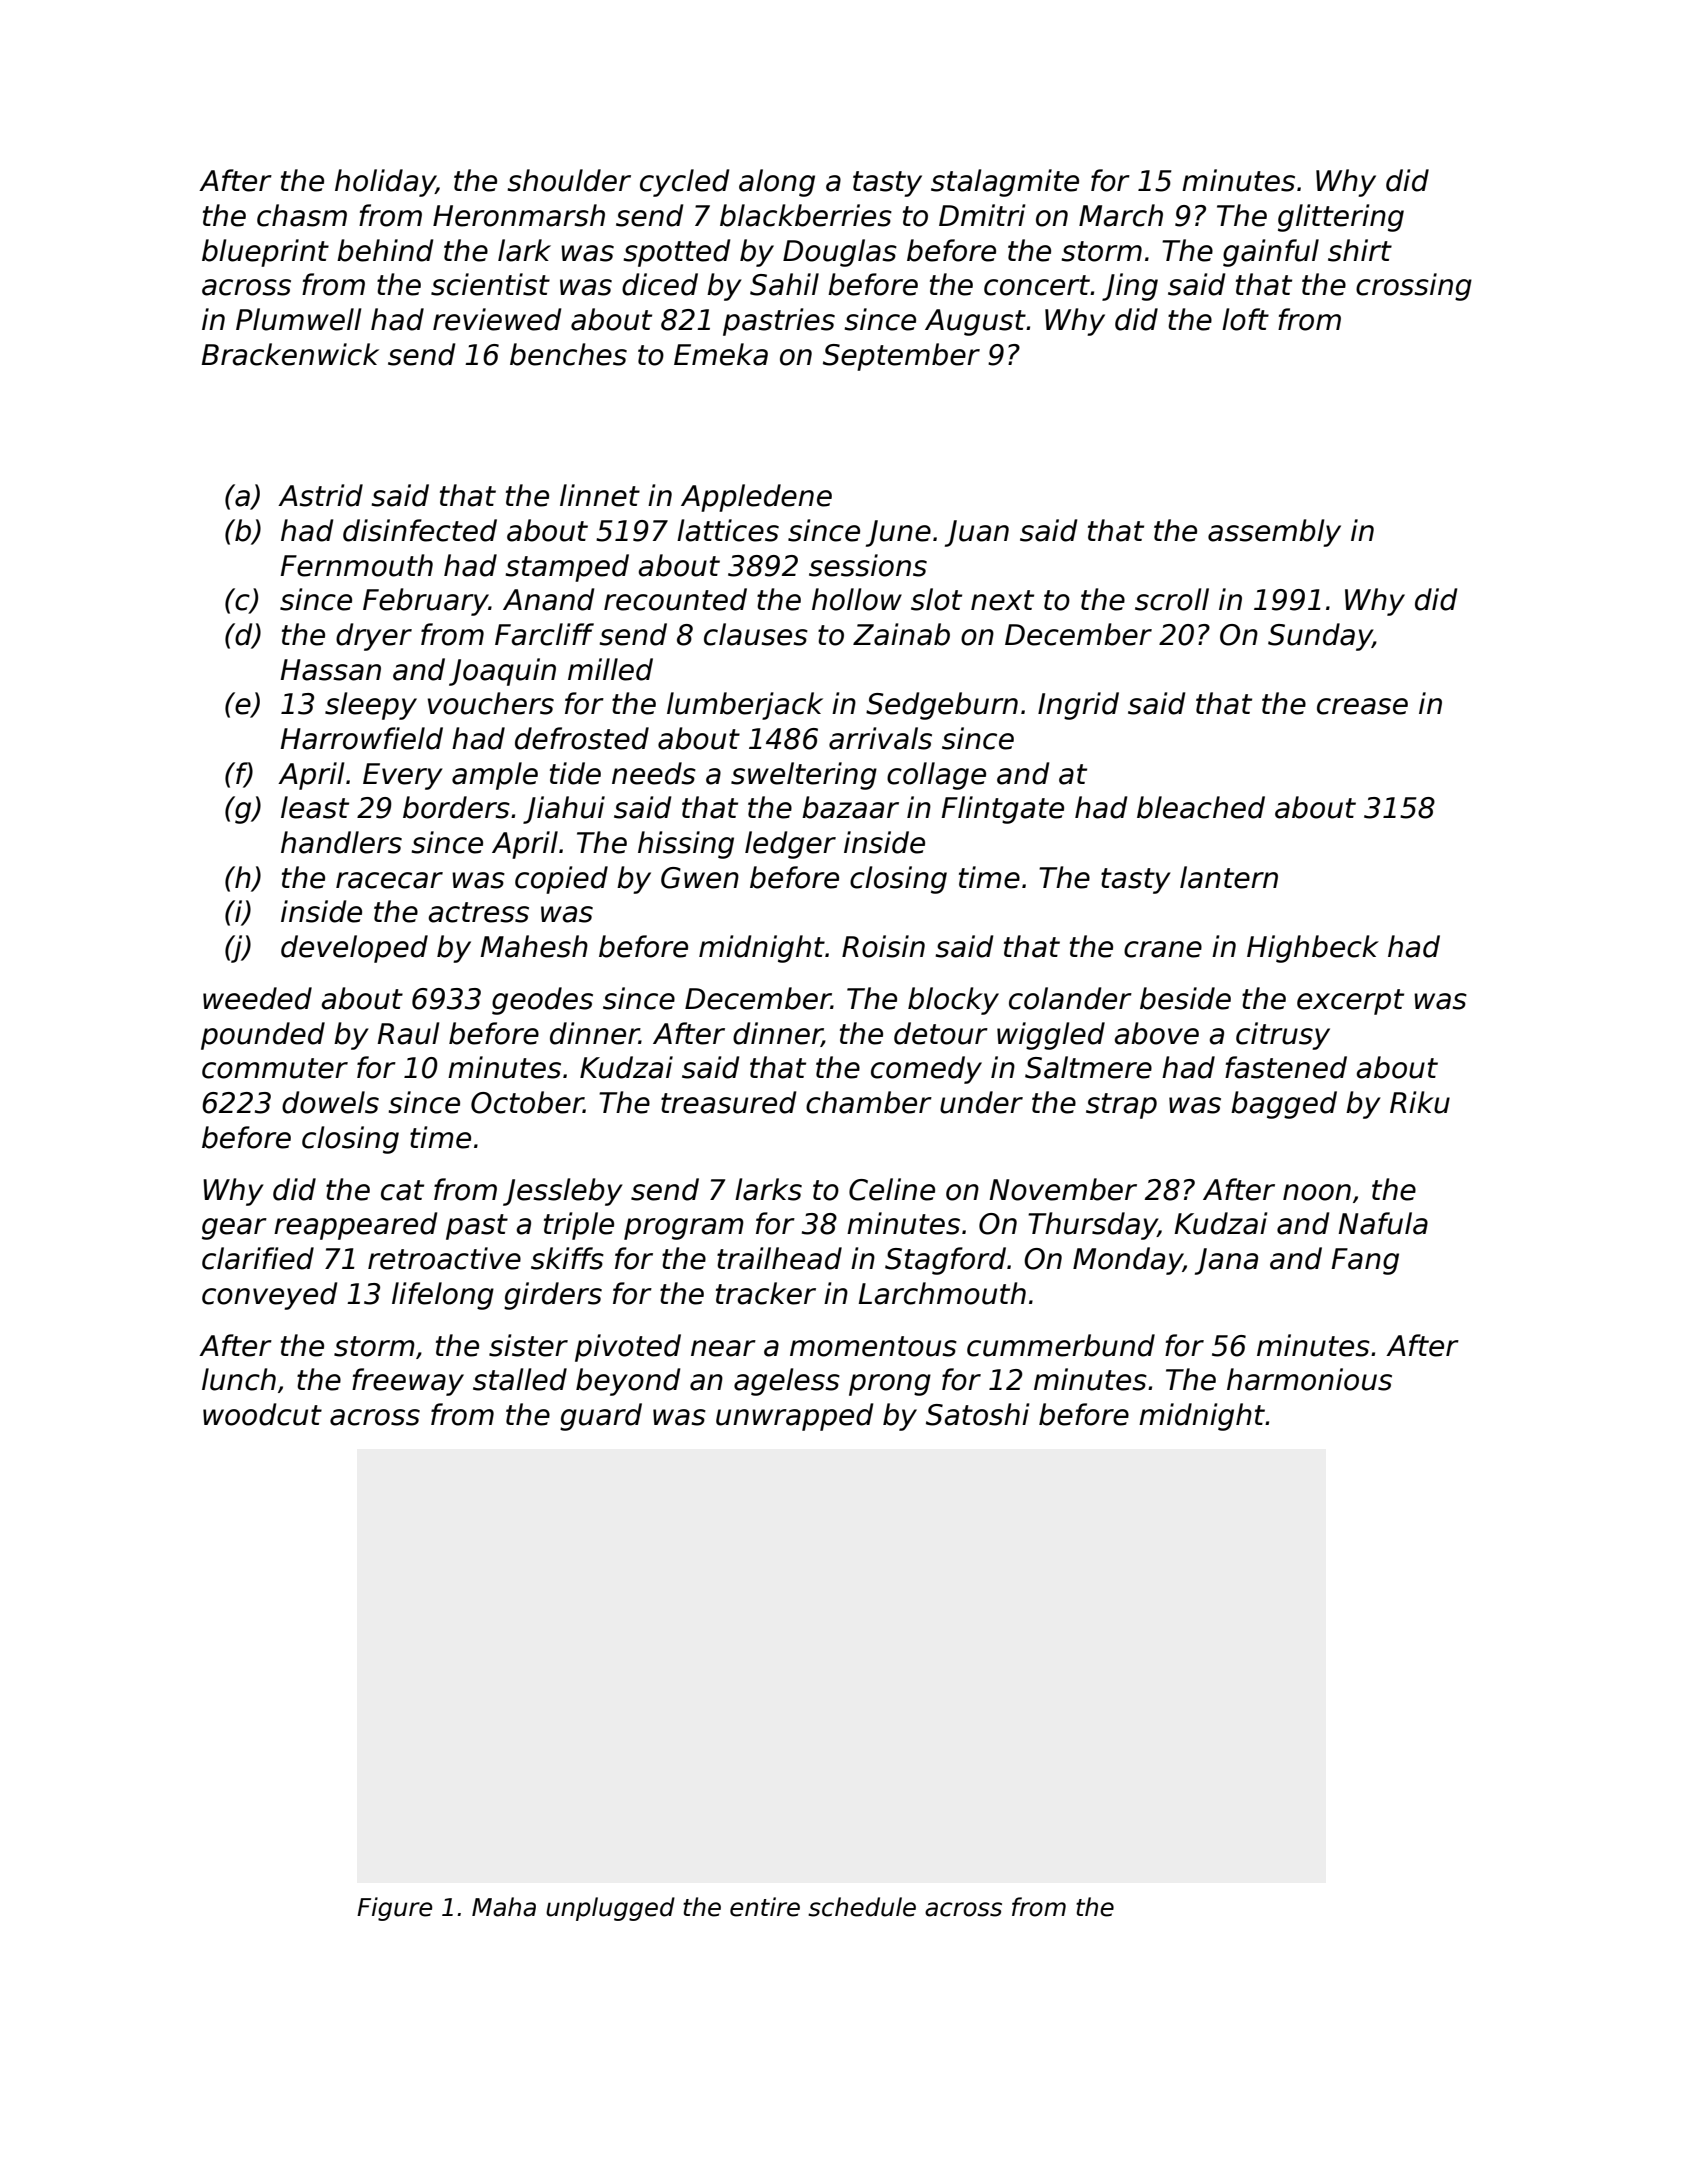  What do you see at coordinates (901, 357) in the image?
I see `September` at bounding box center [901, 357].
